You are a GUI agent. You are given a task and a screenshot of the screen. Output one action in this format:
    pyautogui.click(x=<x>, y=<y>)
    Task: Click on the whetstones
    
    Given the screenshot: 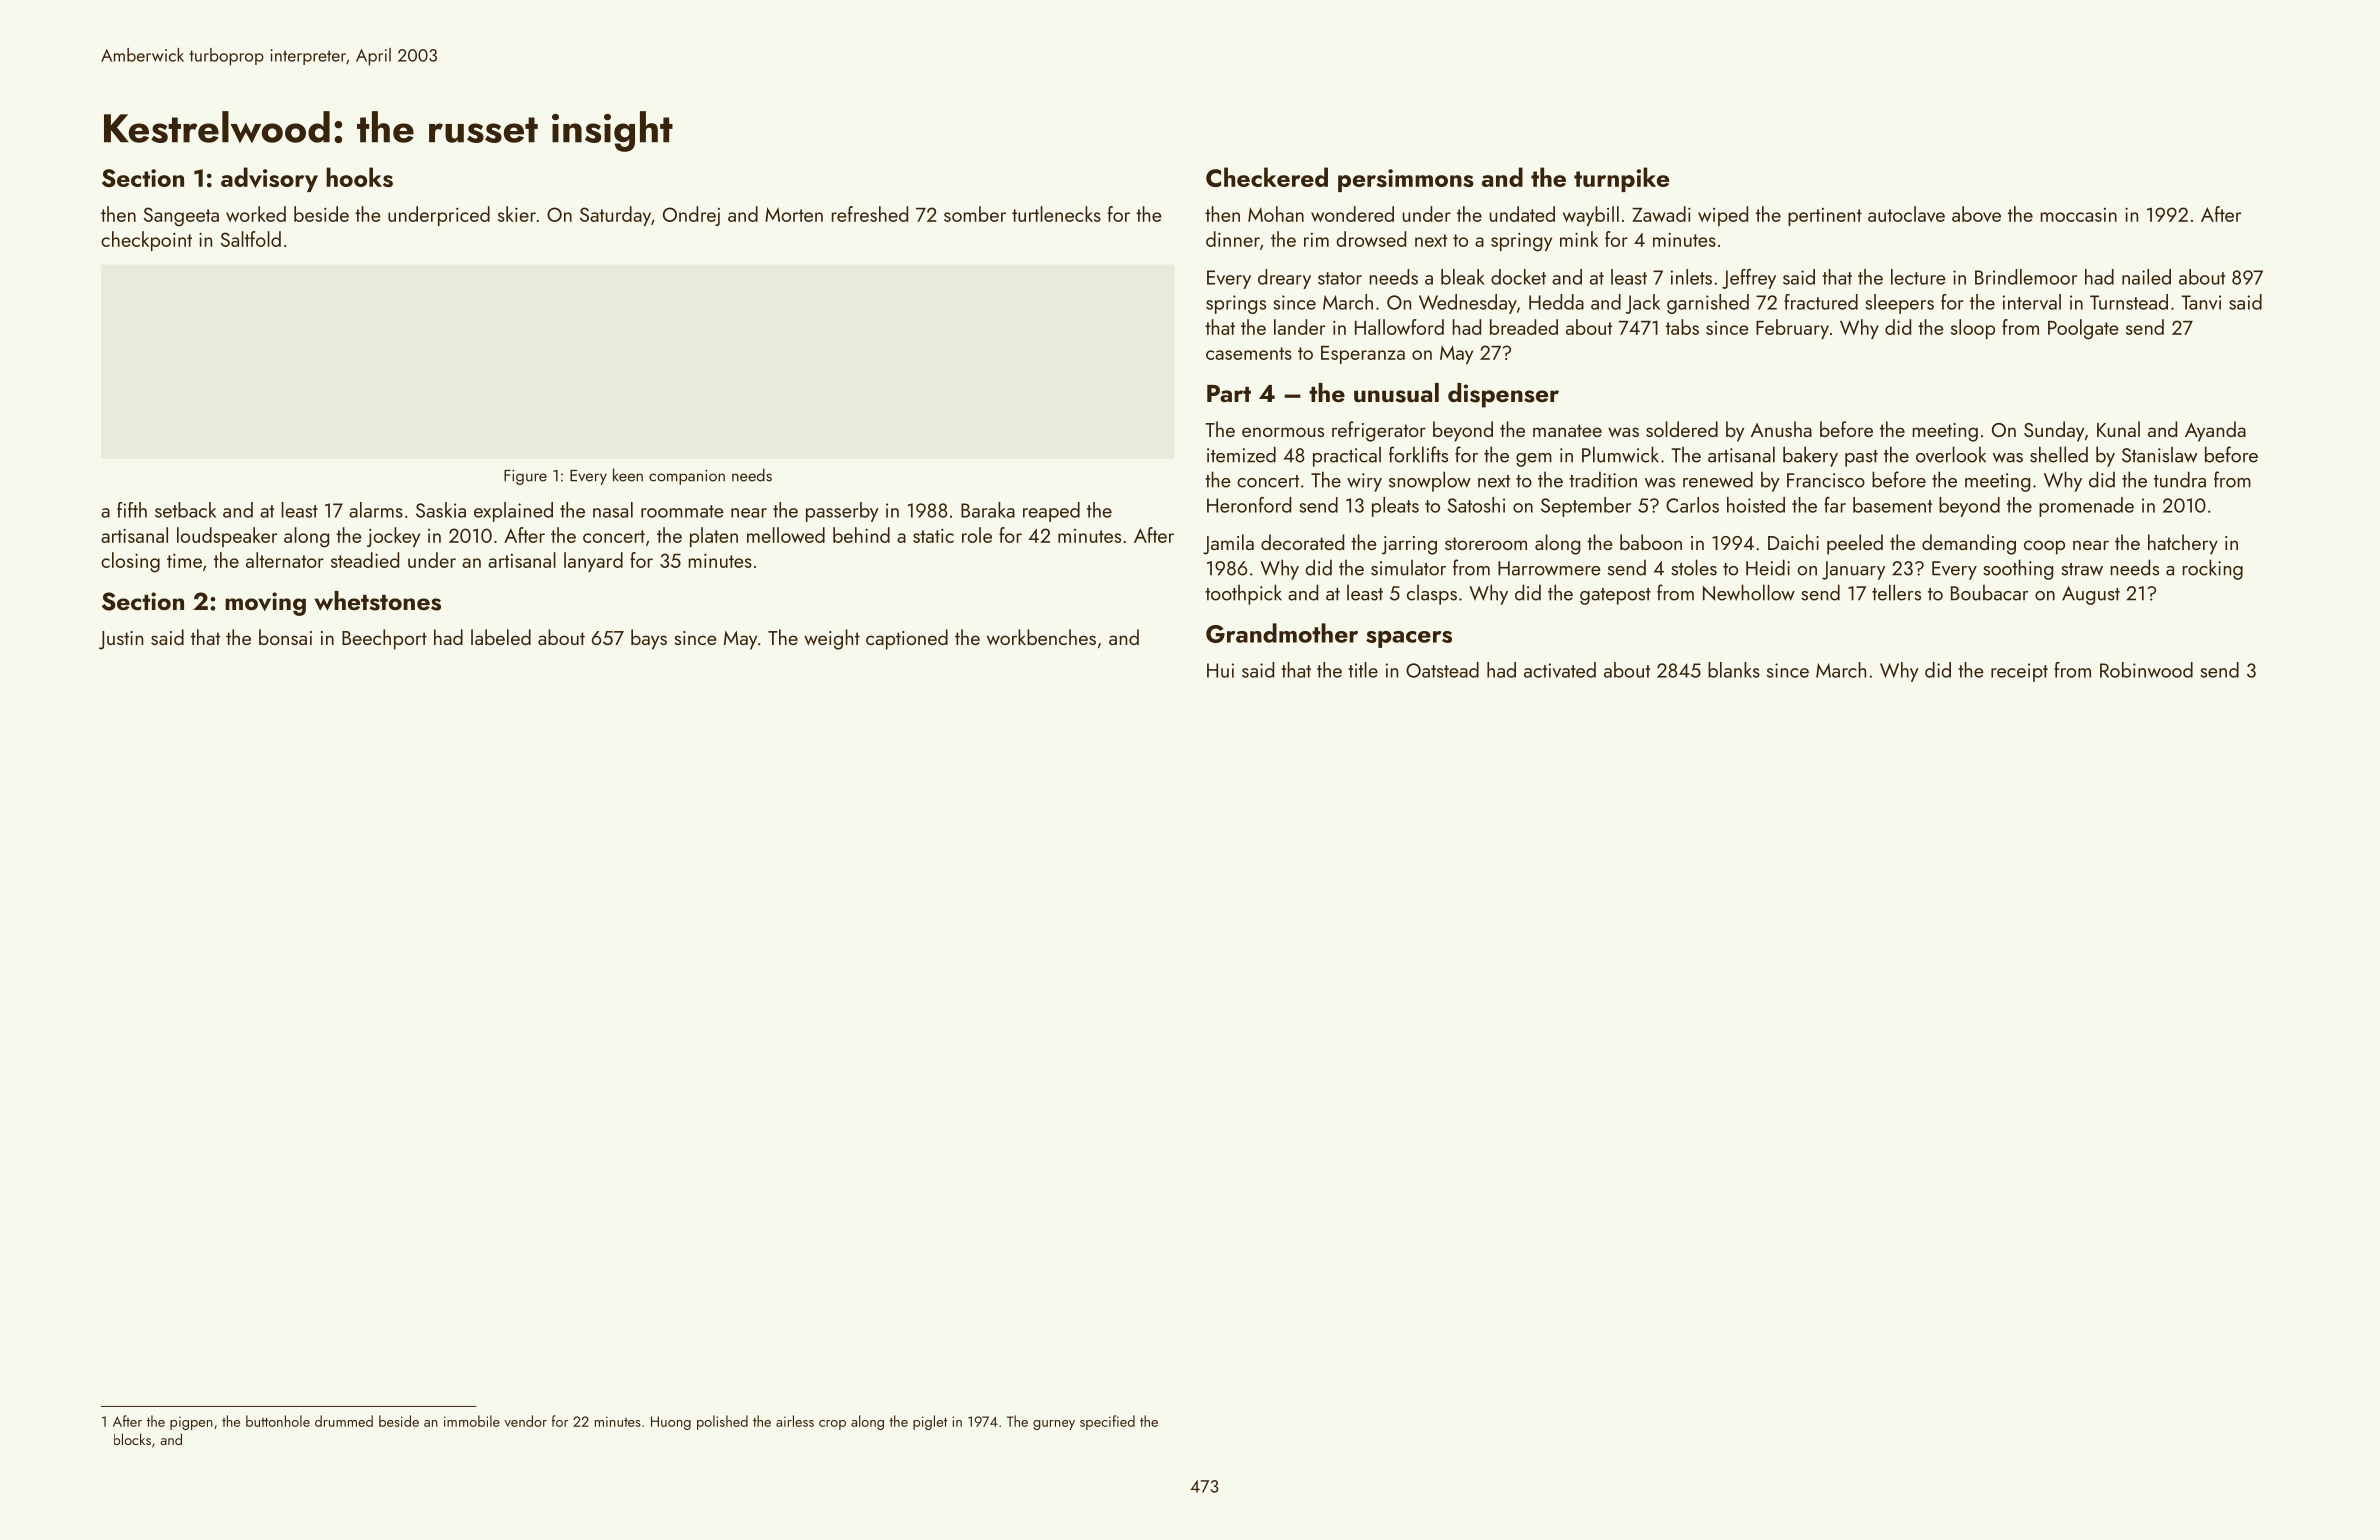 What is the action you would take?
    pyautogui.click(x=377, y=601)
